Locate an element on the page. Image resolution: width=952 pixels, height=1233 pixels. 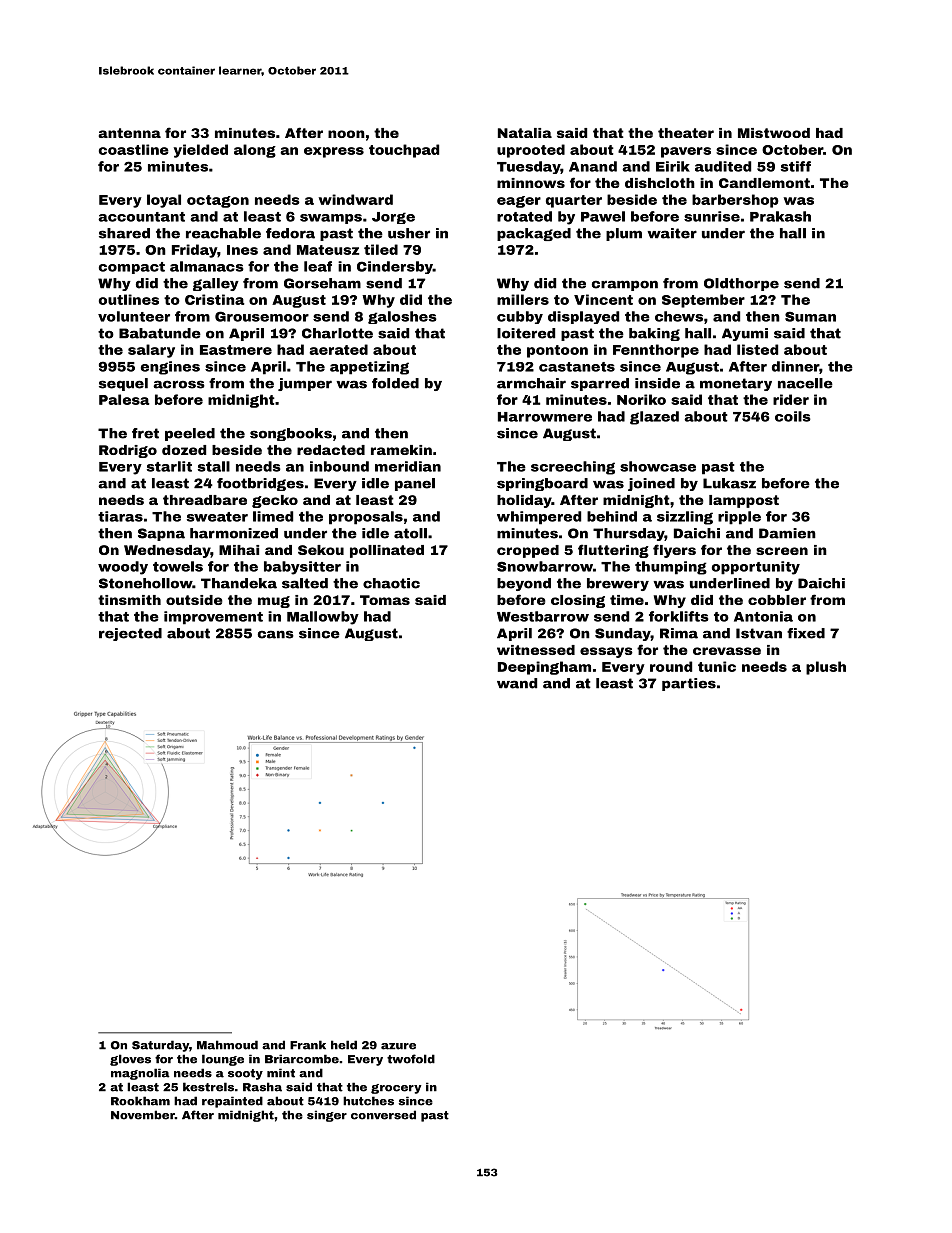
packaged is located at coordinates (534, 234).
